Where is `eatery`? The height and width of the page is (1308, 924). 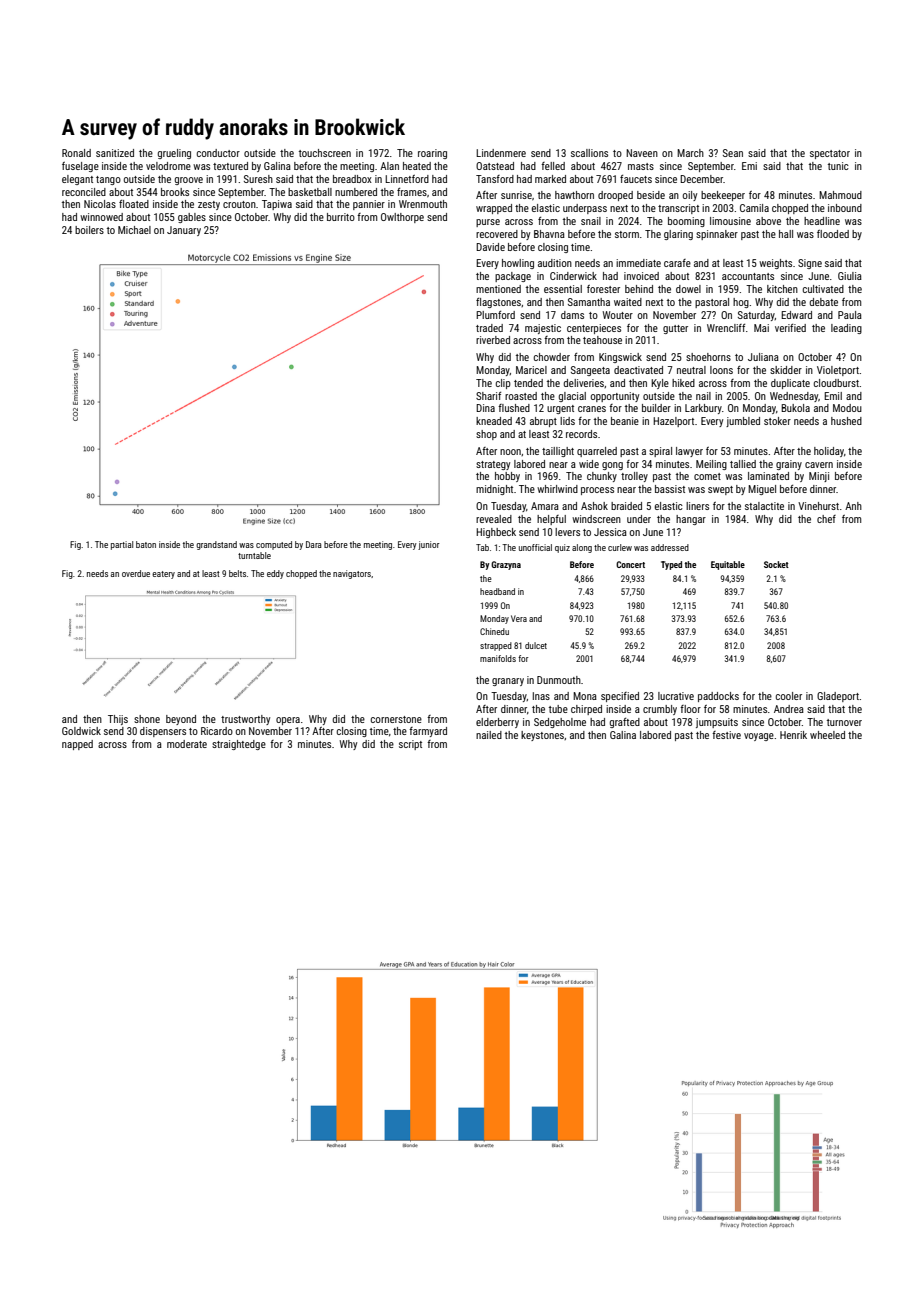 eatery is located at coordinates (163, 575).
